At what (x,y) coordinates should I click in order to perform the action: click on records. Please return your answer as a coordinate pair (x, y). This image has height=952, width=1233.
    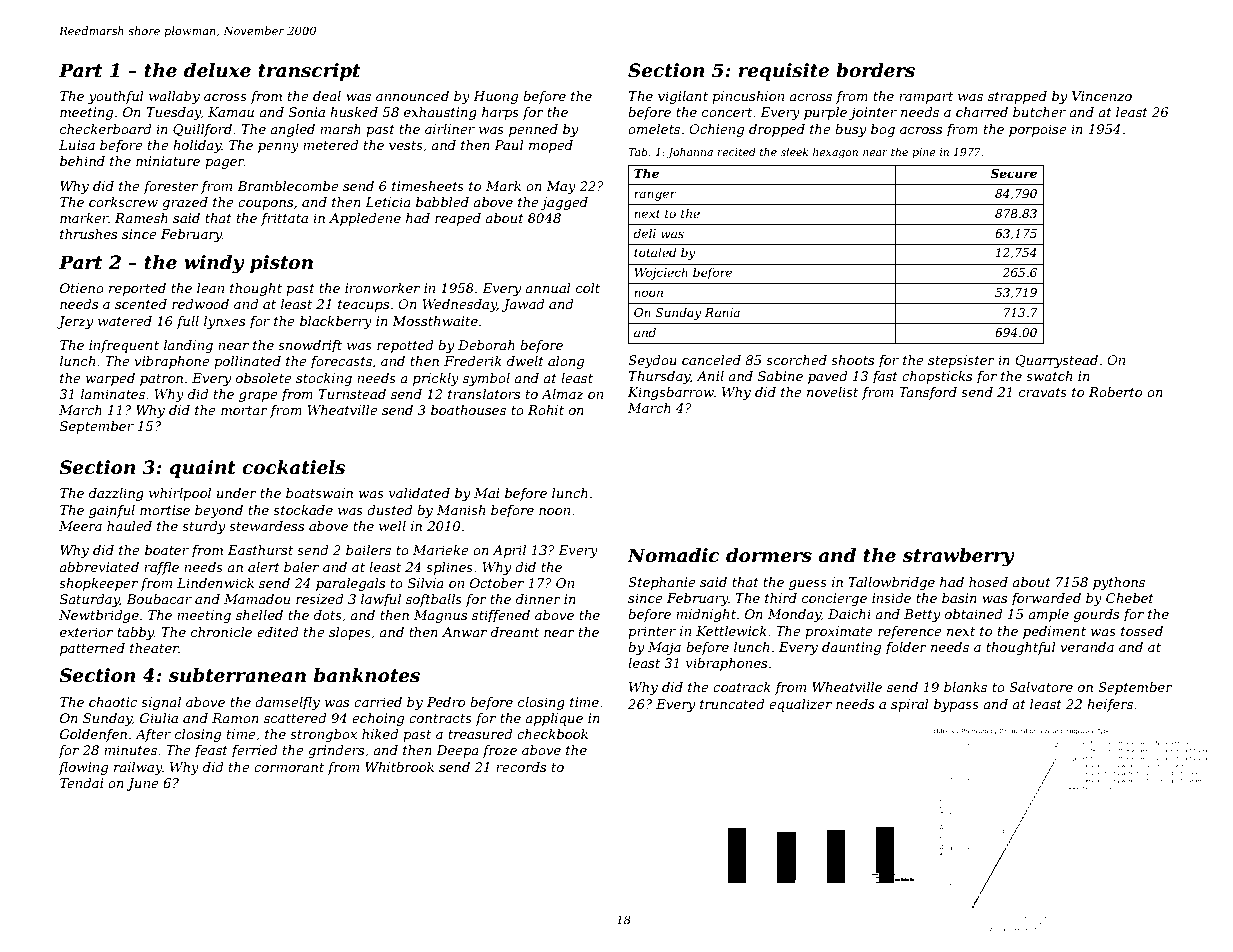
    Looking at the image, I should click on (521, 767).
